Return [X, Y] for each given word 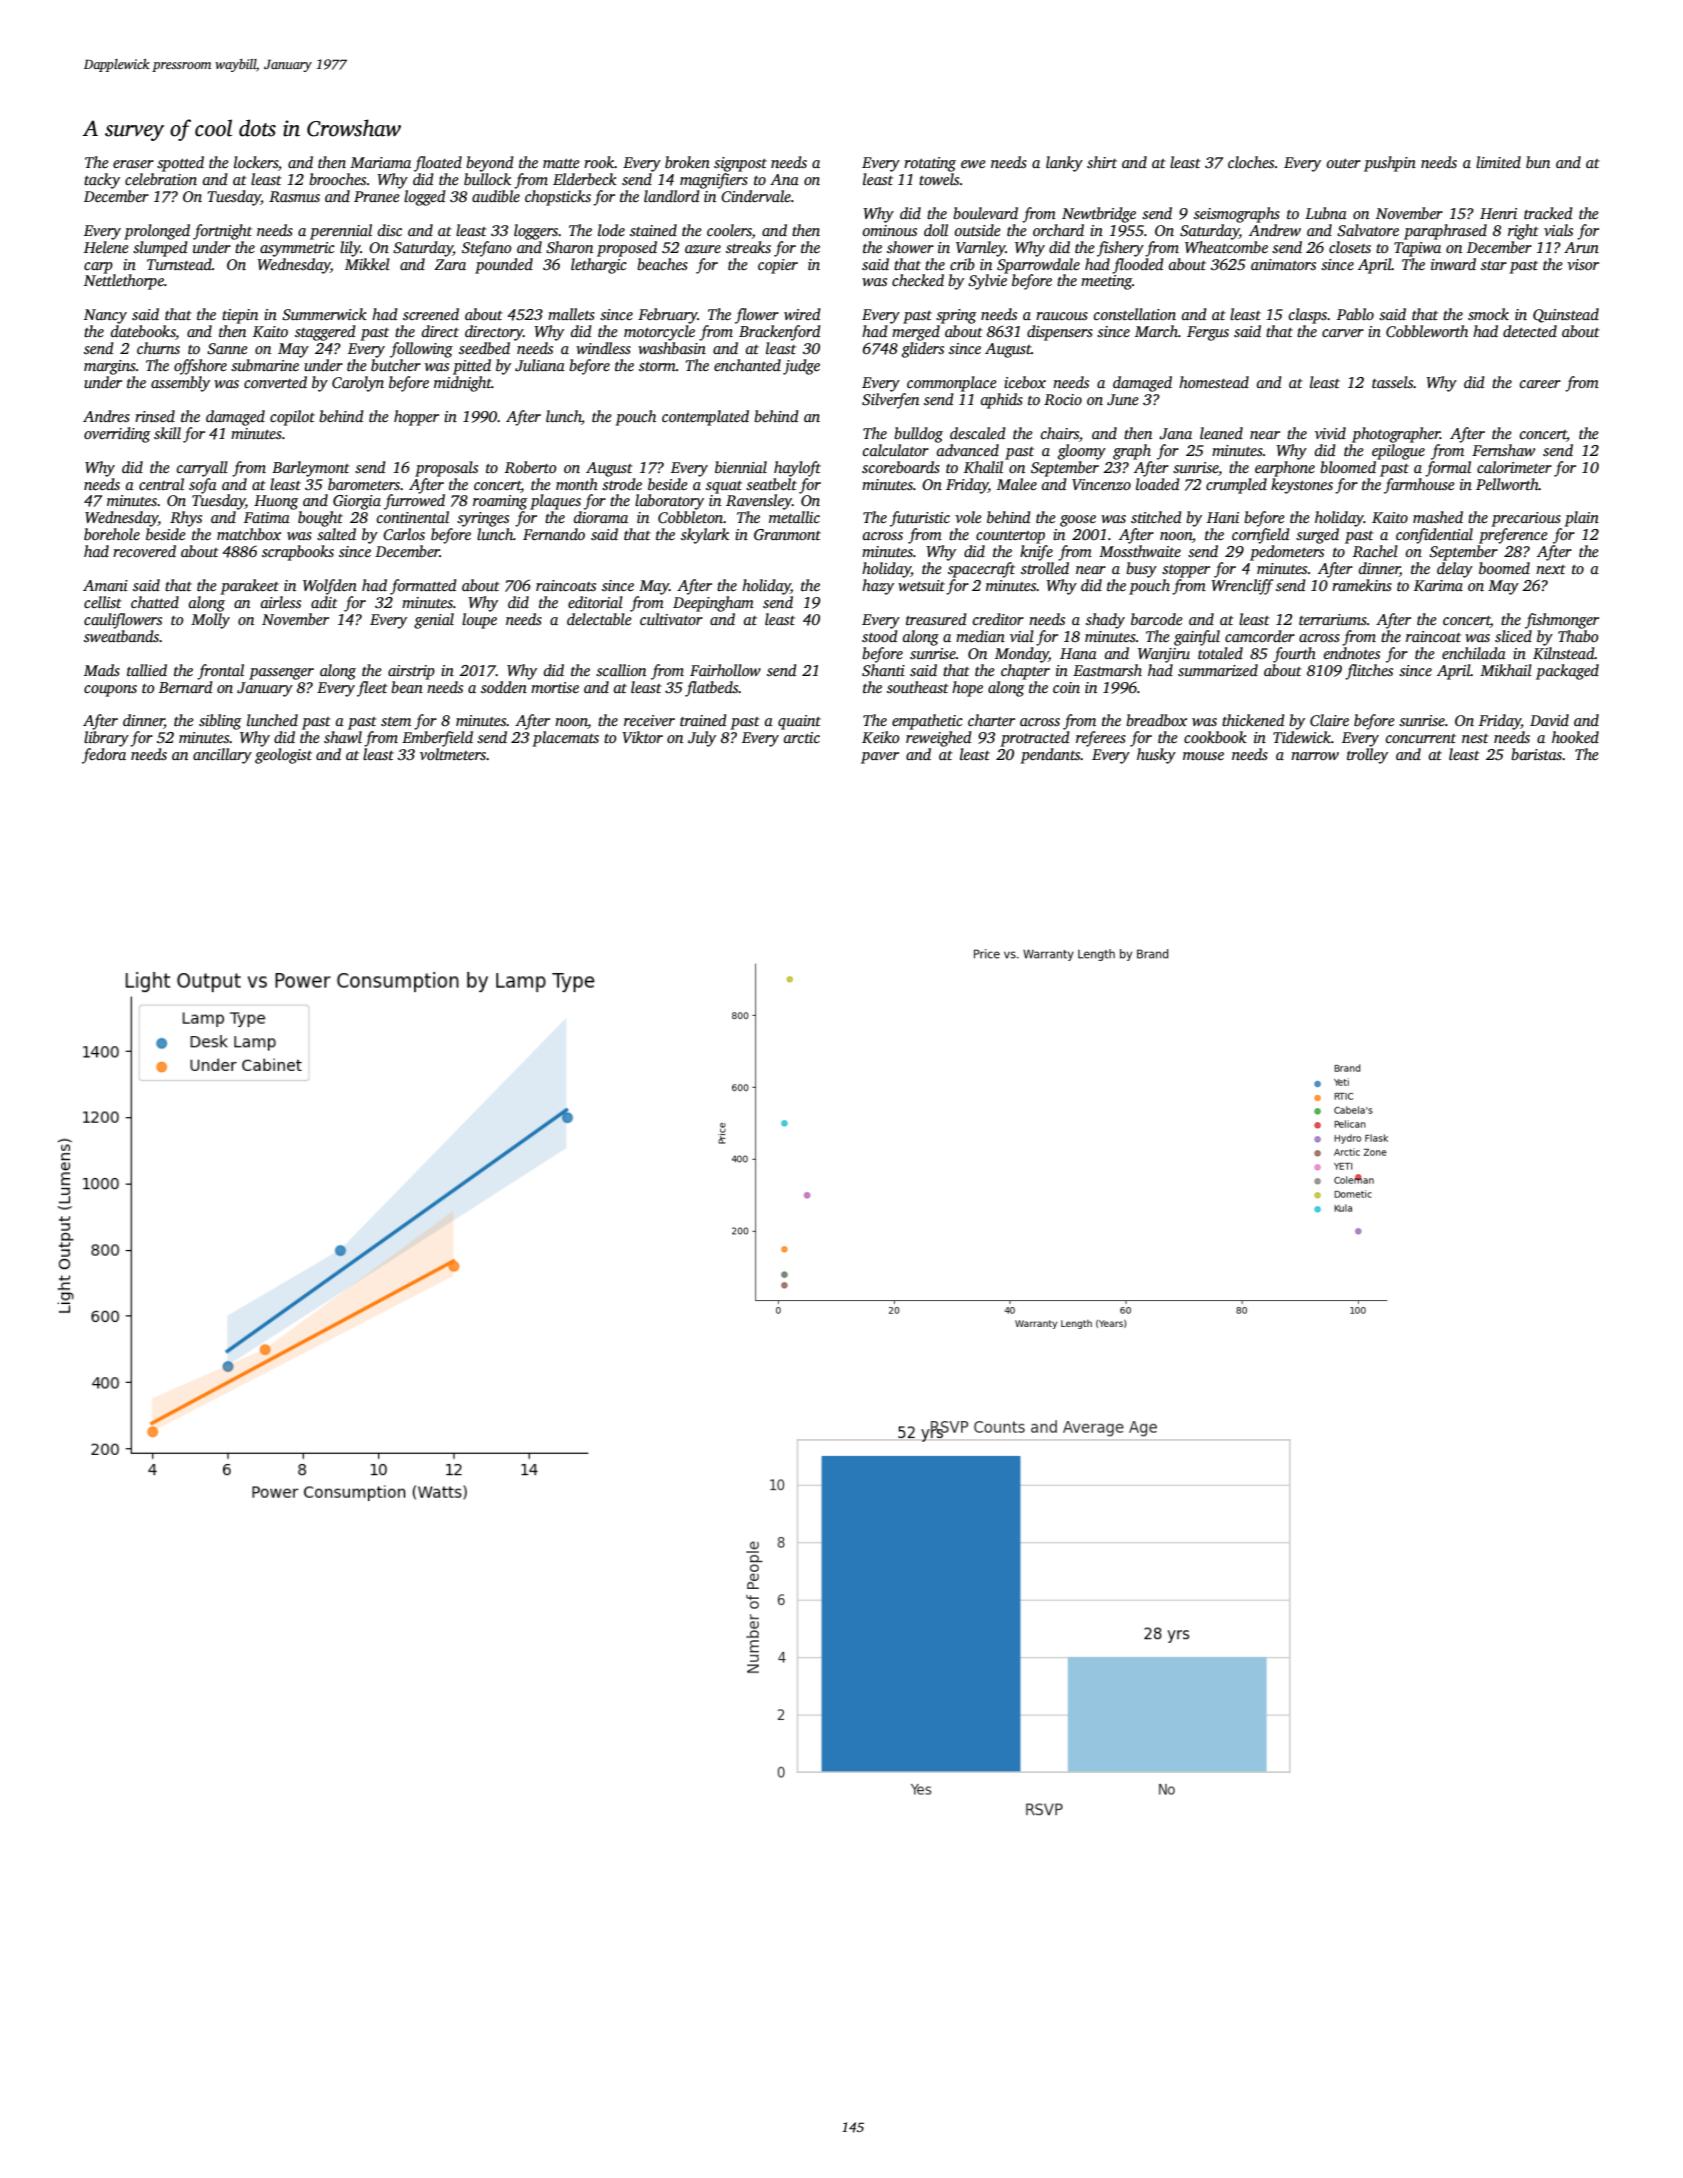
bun [1538, 162]
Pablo [1355, 314]
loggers [536, 232]
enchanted [747, 365]
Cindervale [756, 196]
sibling [220, 722]
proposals [446, 469]
